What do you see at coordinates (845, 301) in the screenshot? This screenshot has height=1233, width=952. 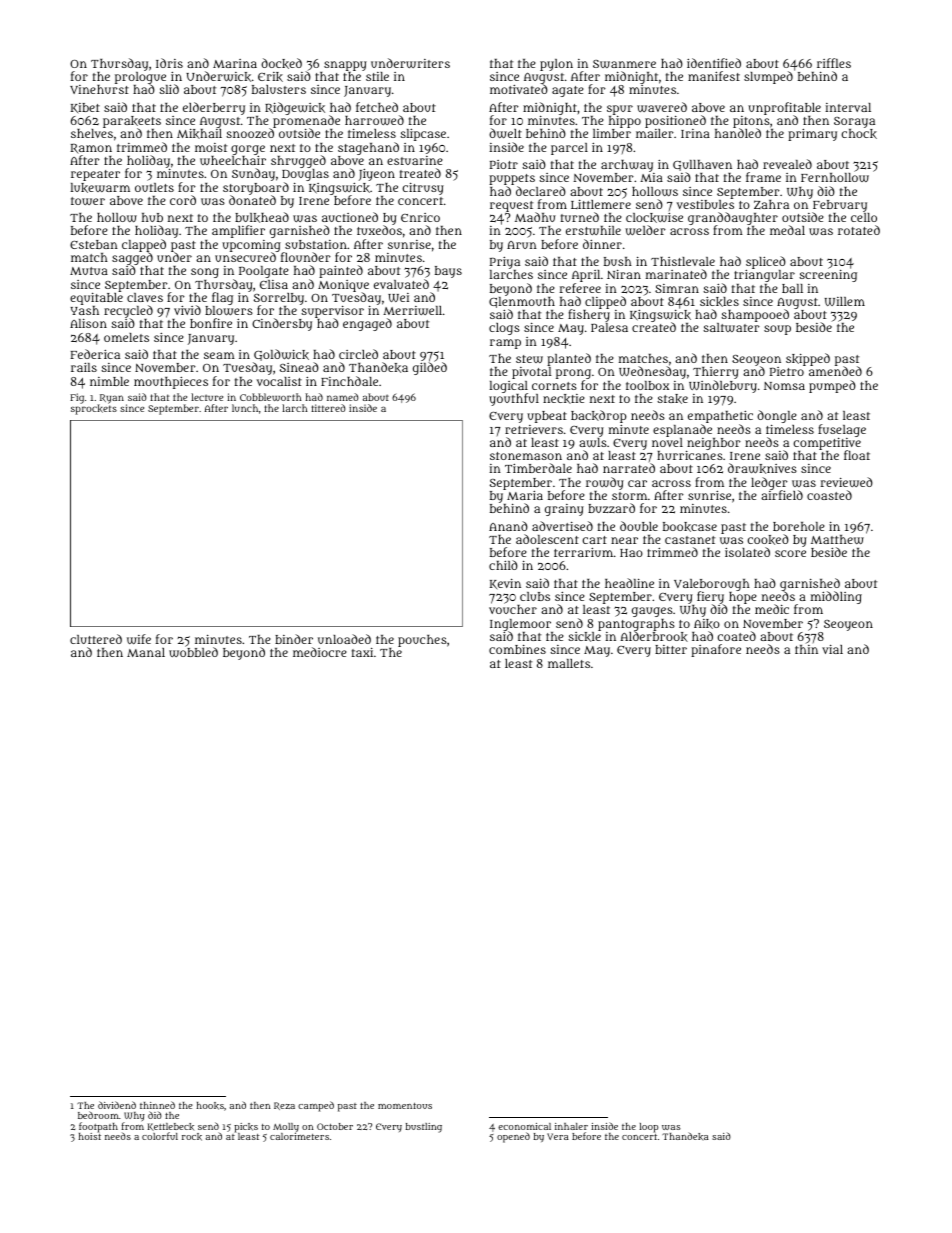 I see `Willem` at bounding box center [845, 301].
